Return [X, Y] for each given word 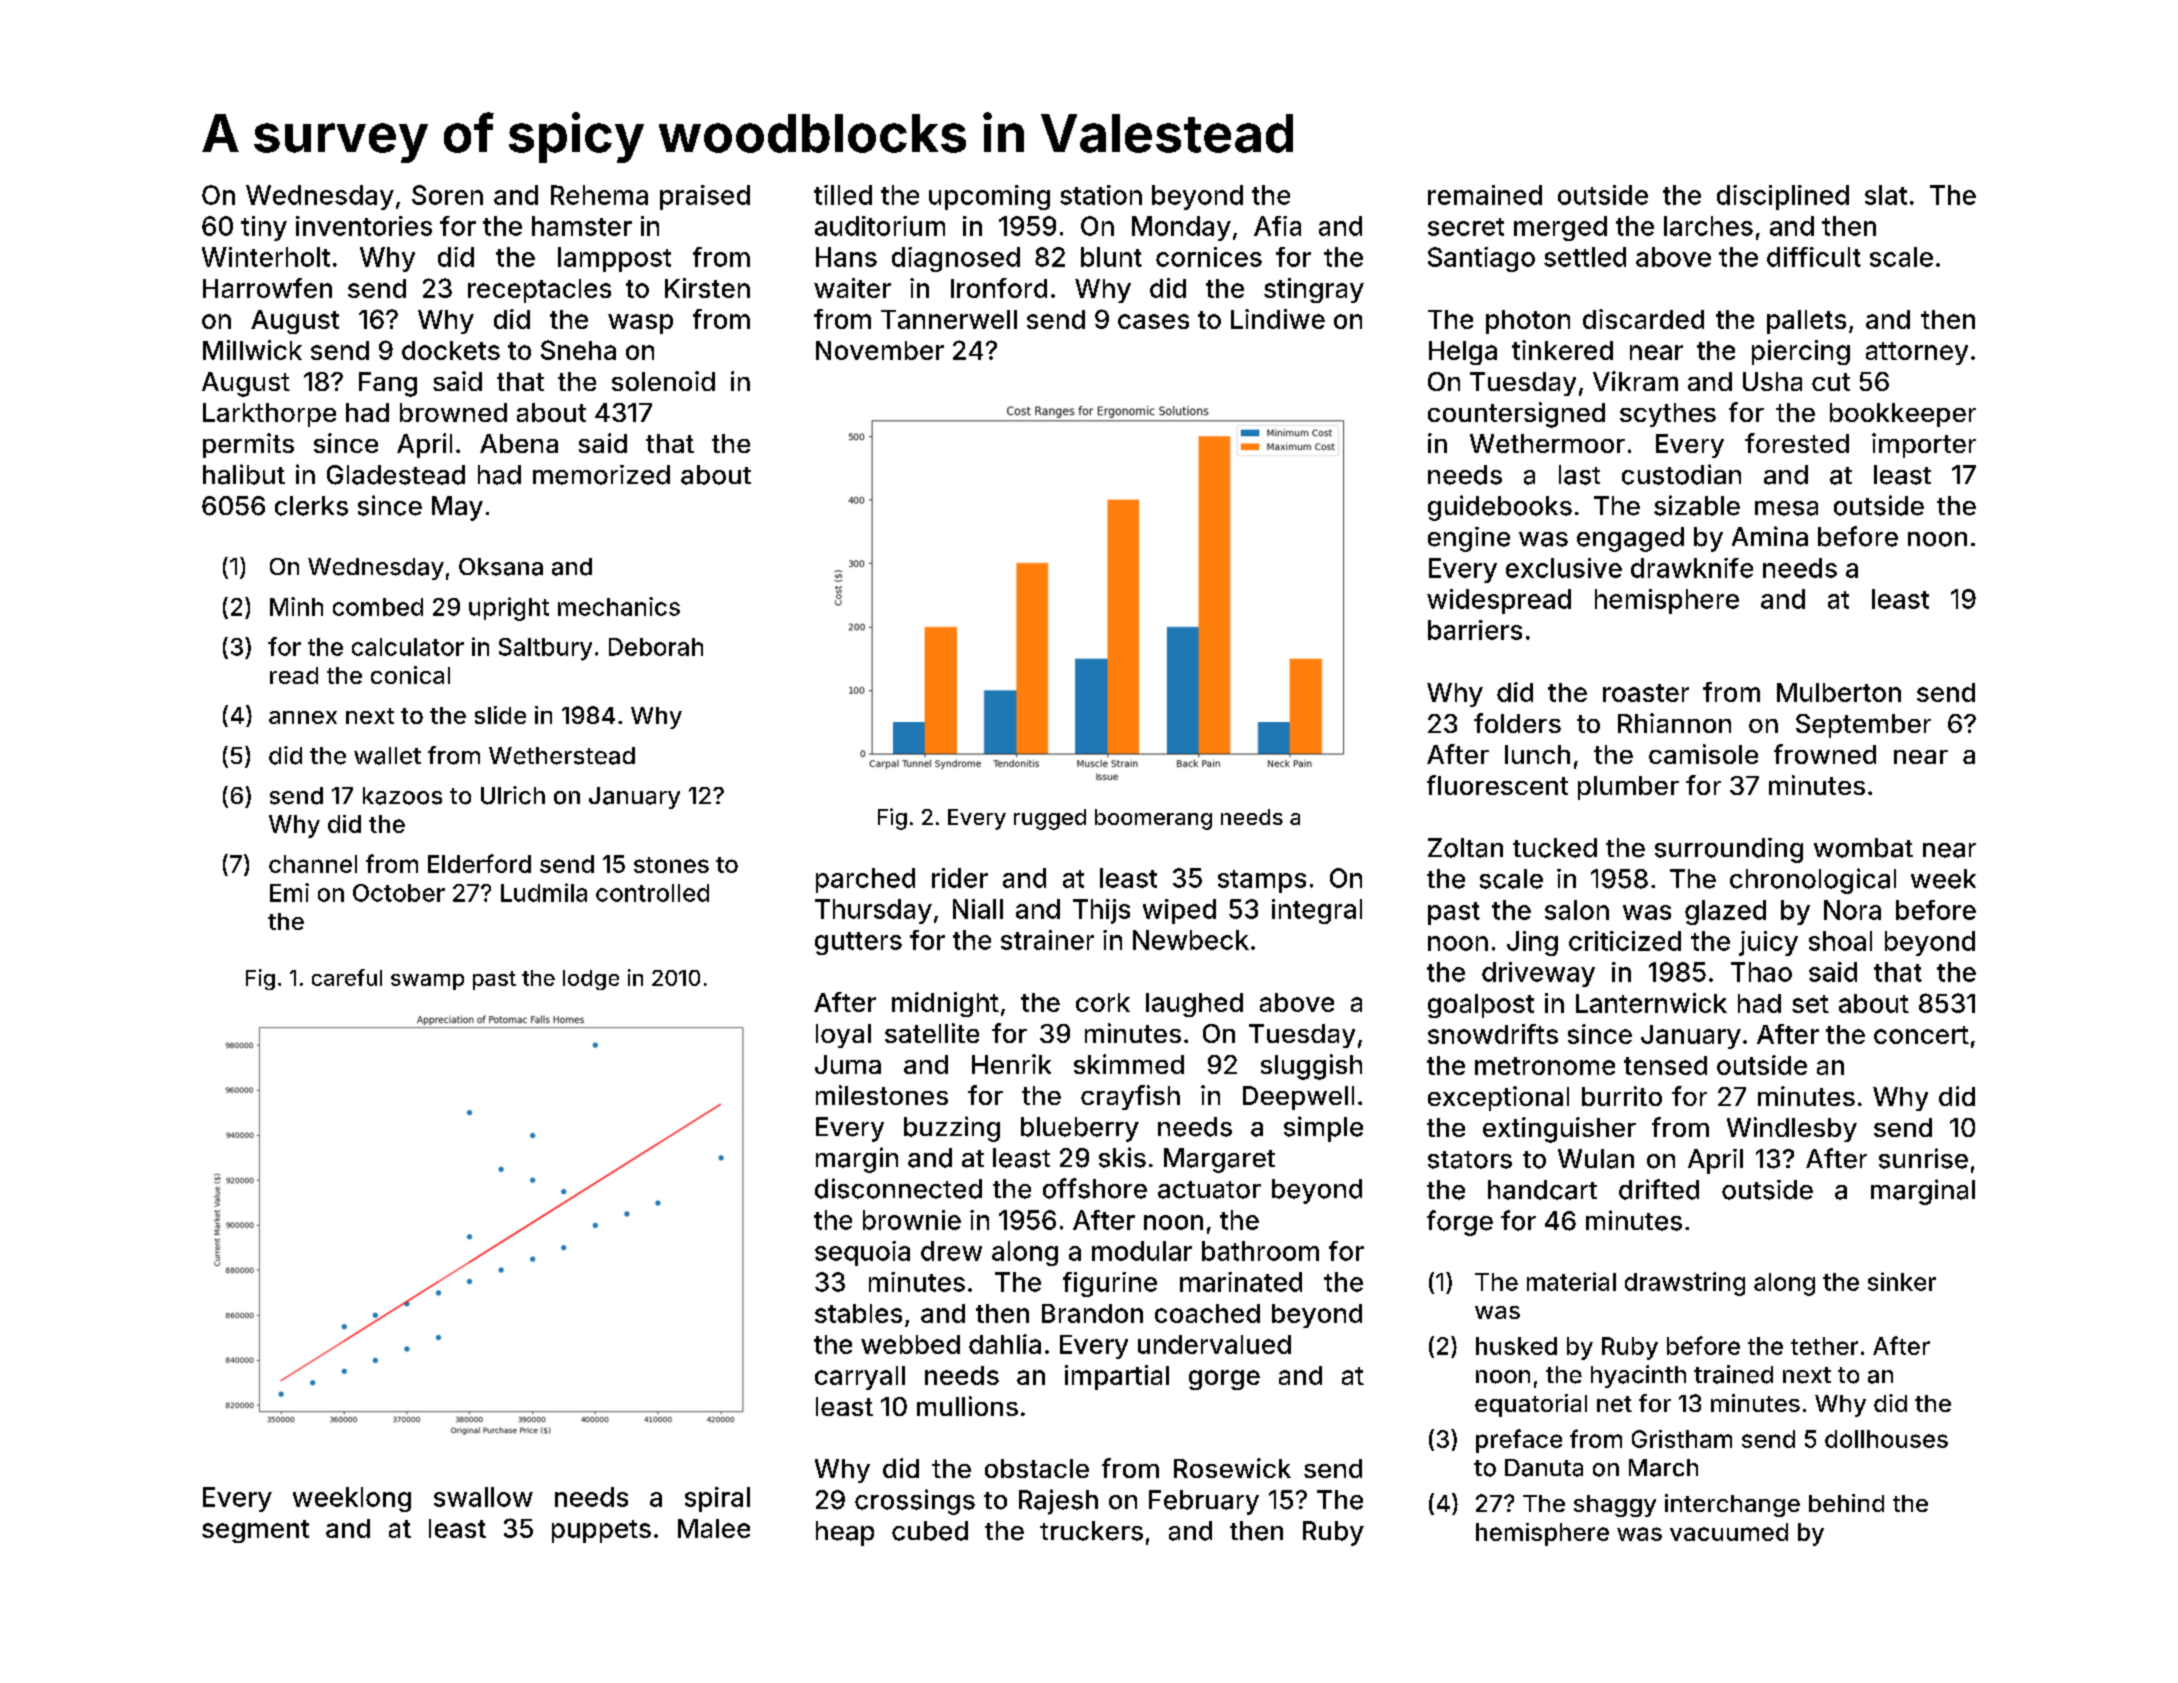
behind [1846, 1503]
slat [1886, 195]
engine [1469, 539]
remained [1485, 195]
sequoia [862, 1253]
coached [1207, 1313]
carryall [860, 1378]
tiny [264, 228]
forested [1797, 443]
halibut [244, 474]
